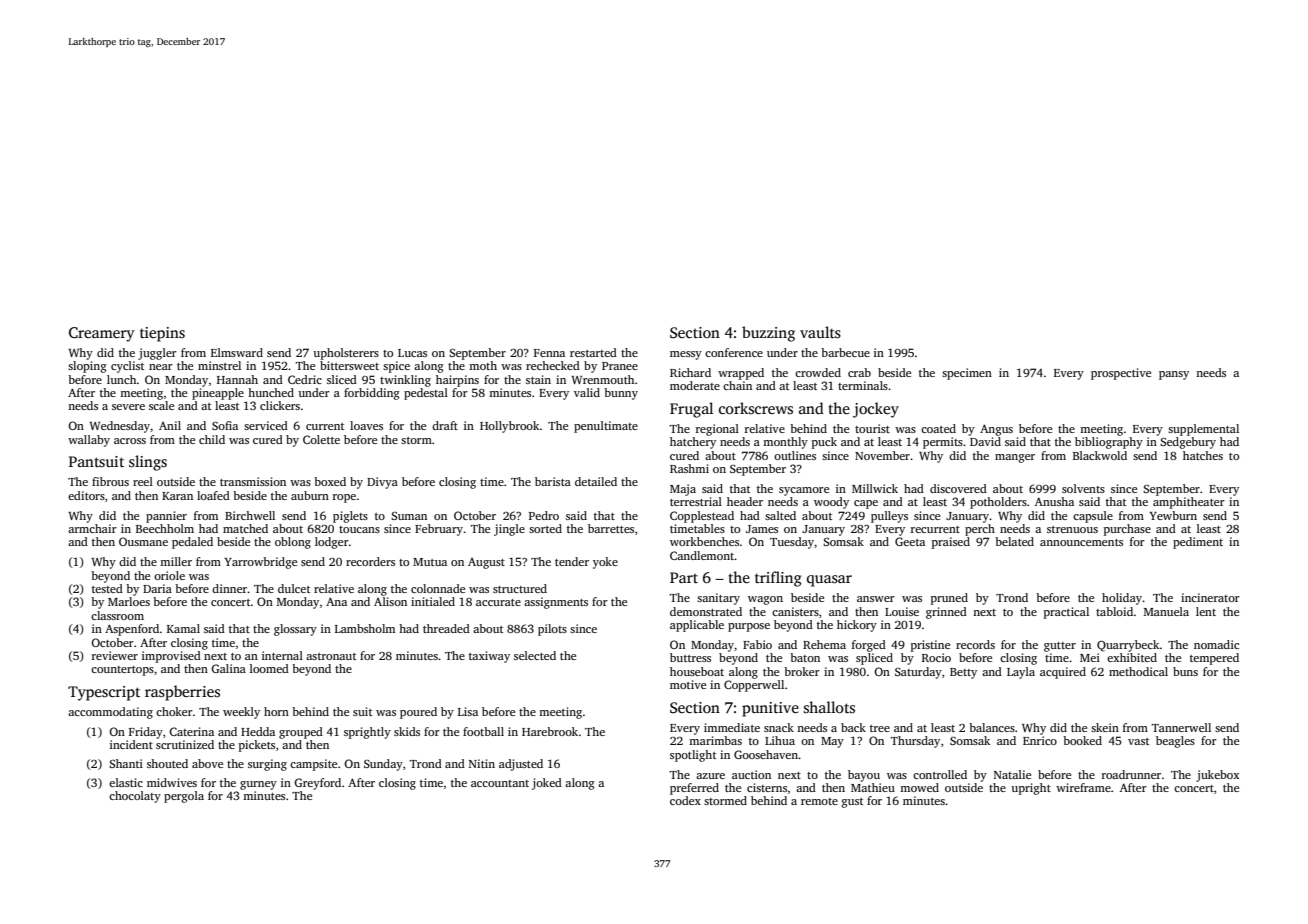 The height and width of the image is (924, 1308). Describe the element at coordinates (176, 561) in the image. I see `miller` at that location.
